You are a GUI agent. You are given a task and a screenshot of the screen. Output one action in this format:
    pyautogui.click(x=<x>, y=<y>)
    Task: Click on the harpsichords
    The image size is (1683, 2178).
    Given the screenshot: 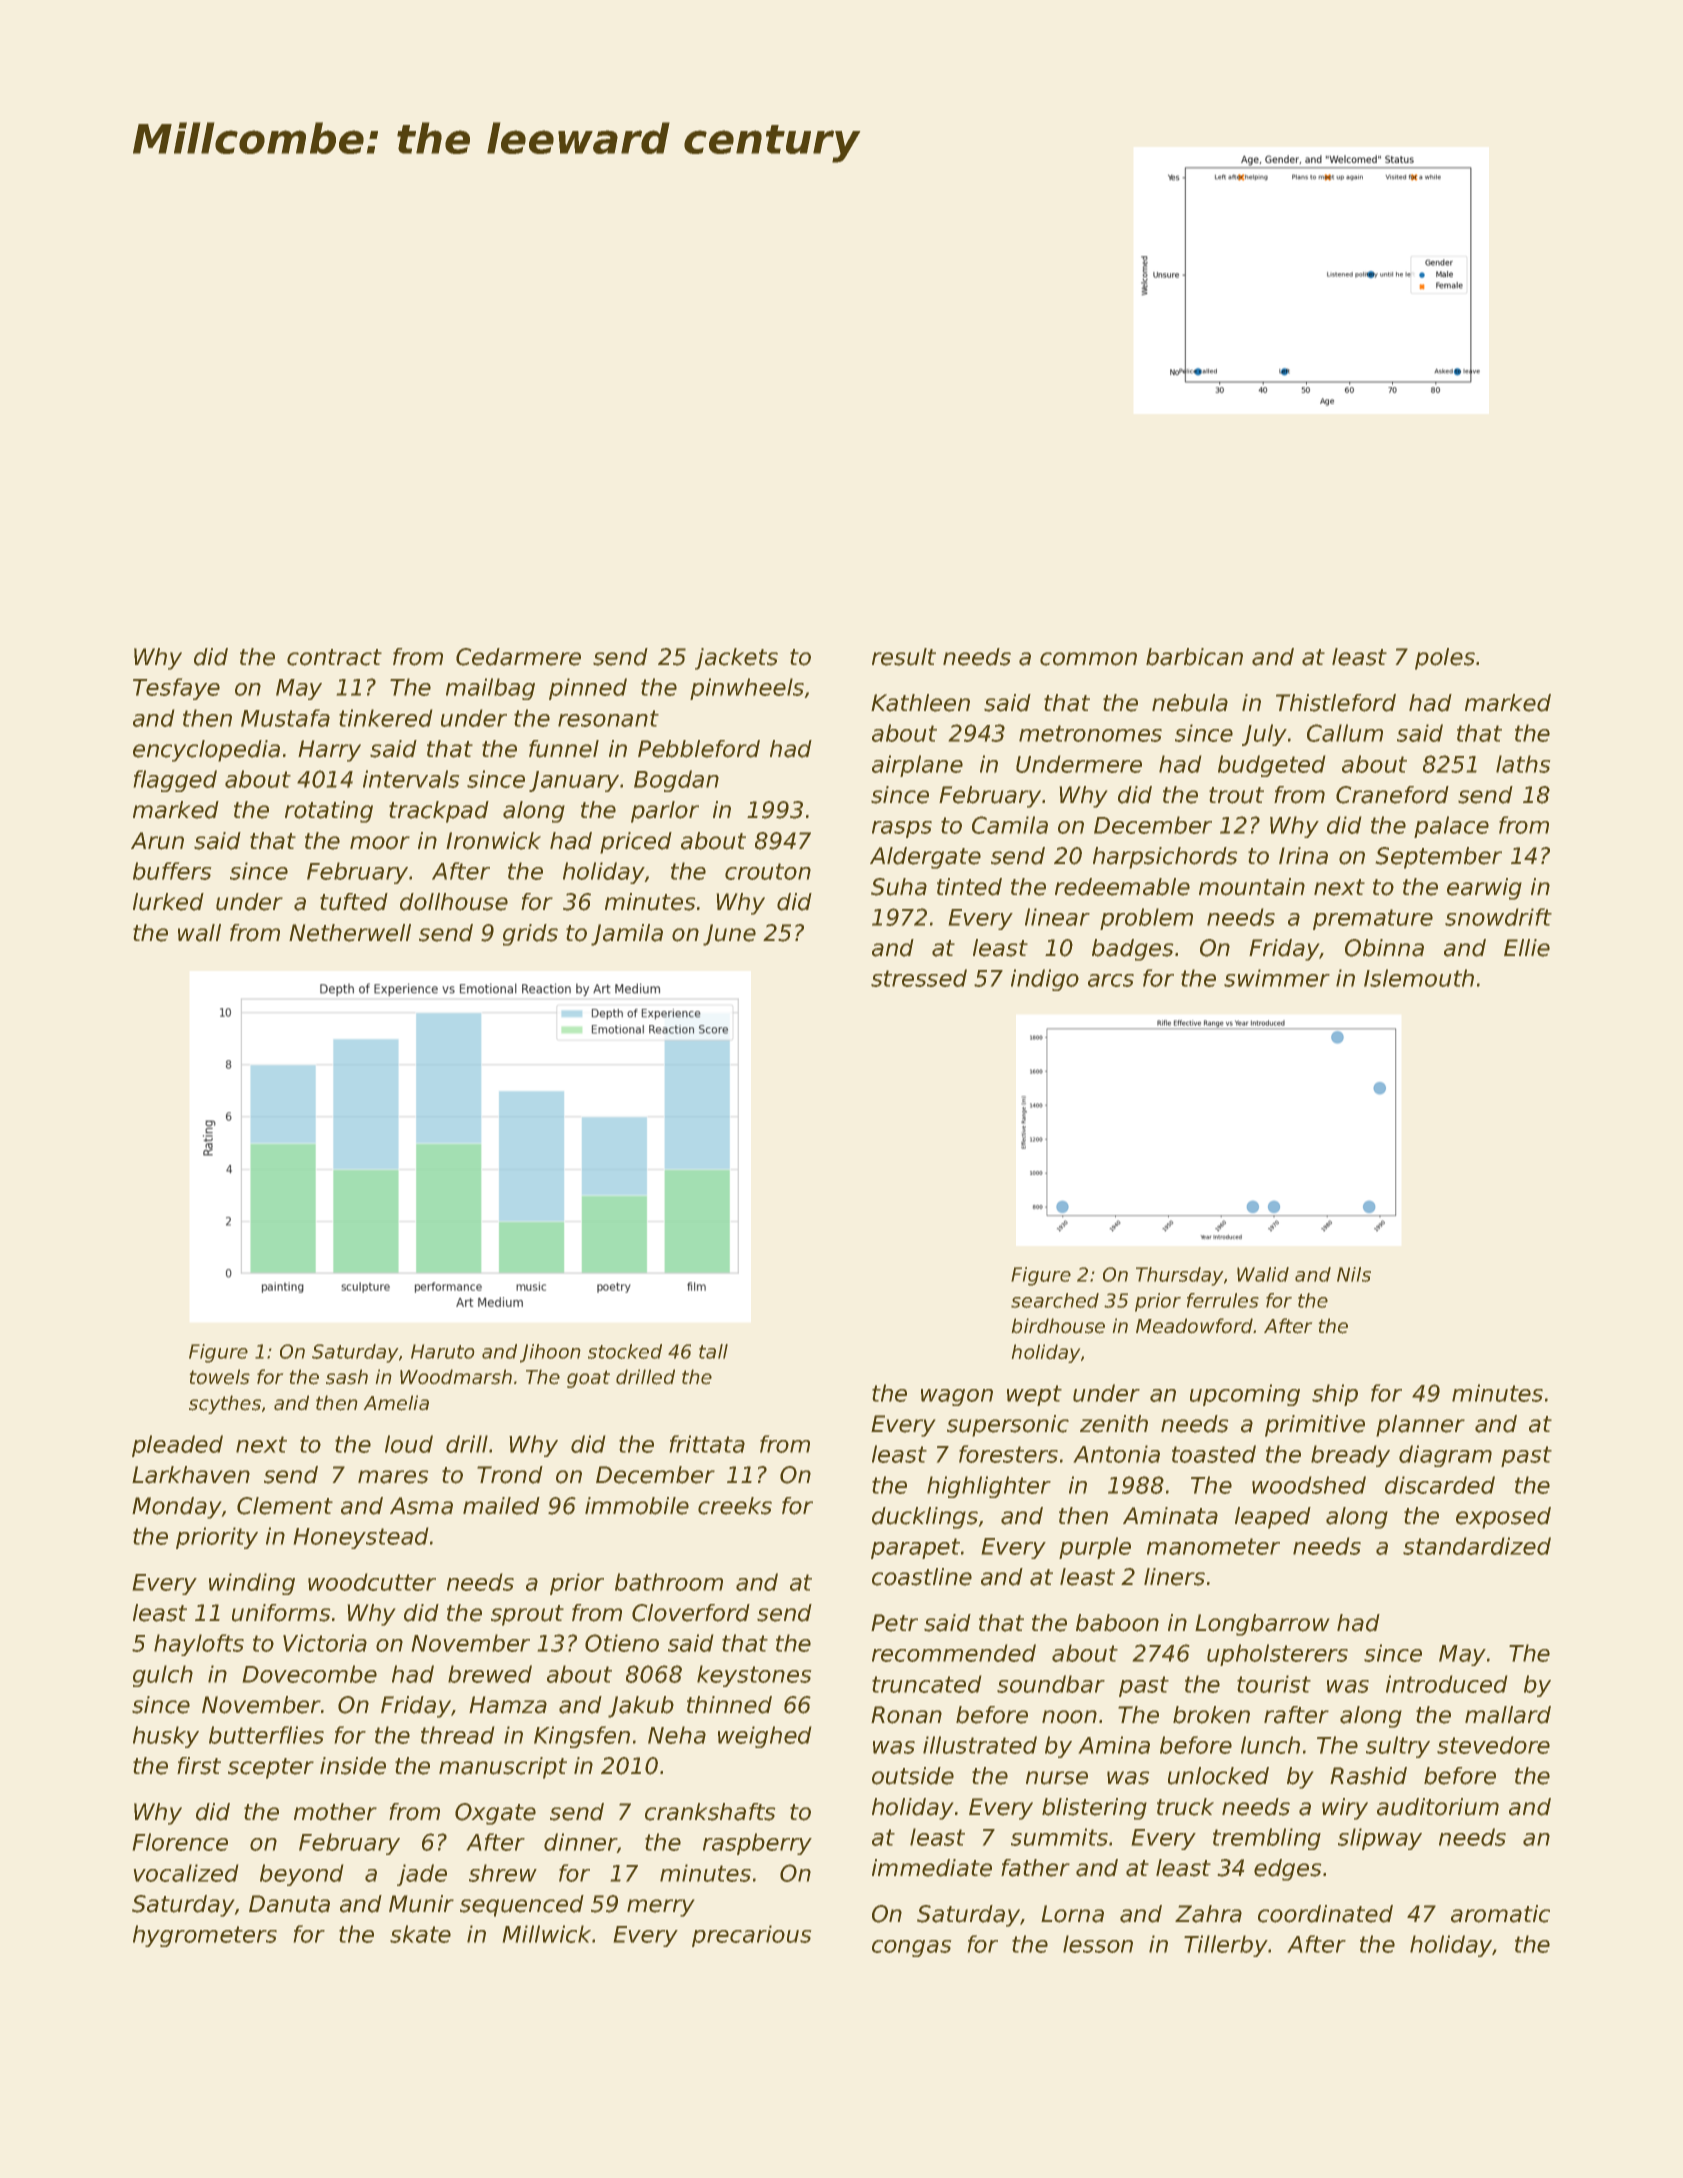 What is the action you would take?
    pyautogui.click(x=1165, y=858)
